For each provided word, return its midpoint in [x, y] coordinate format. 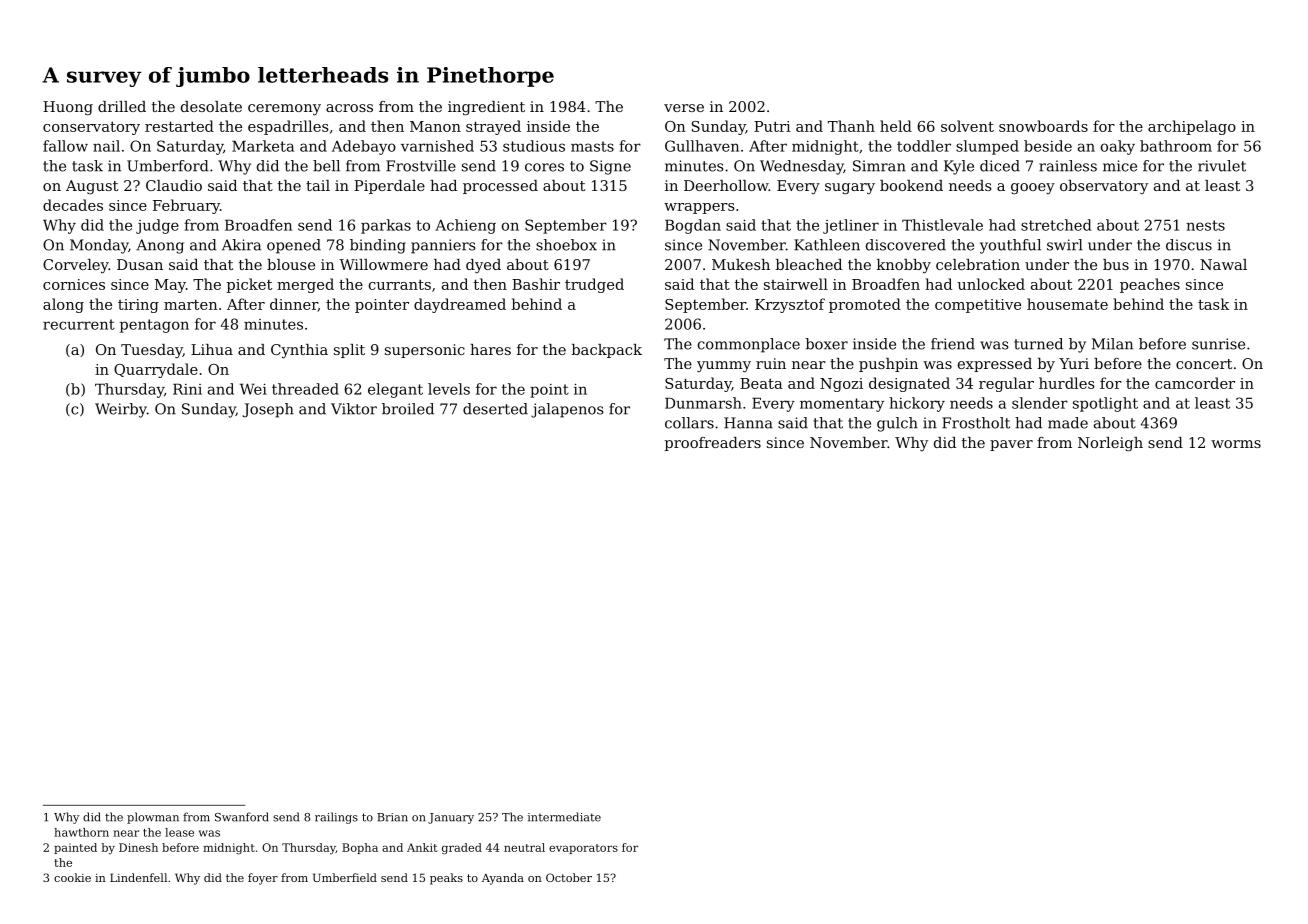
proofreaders [713, 444]
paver [1011, 445]
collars [689, 423]
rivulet [1222, 166]
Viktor [354, 409]
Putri [772, 126]
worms [1236, 444]
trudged [594, 285]
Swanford [242, 817]
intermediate [564, 817]
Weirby [121, 410]
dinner [294, 305]
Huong [68, 108]
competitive [978, 306]
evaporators [583, 849]
